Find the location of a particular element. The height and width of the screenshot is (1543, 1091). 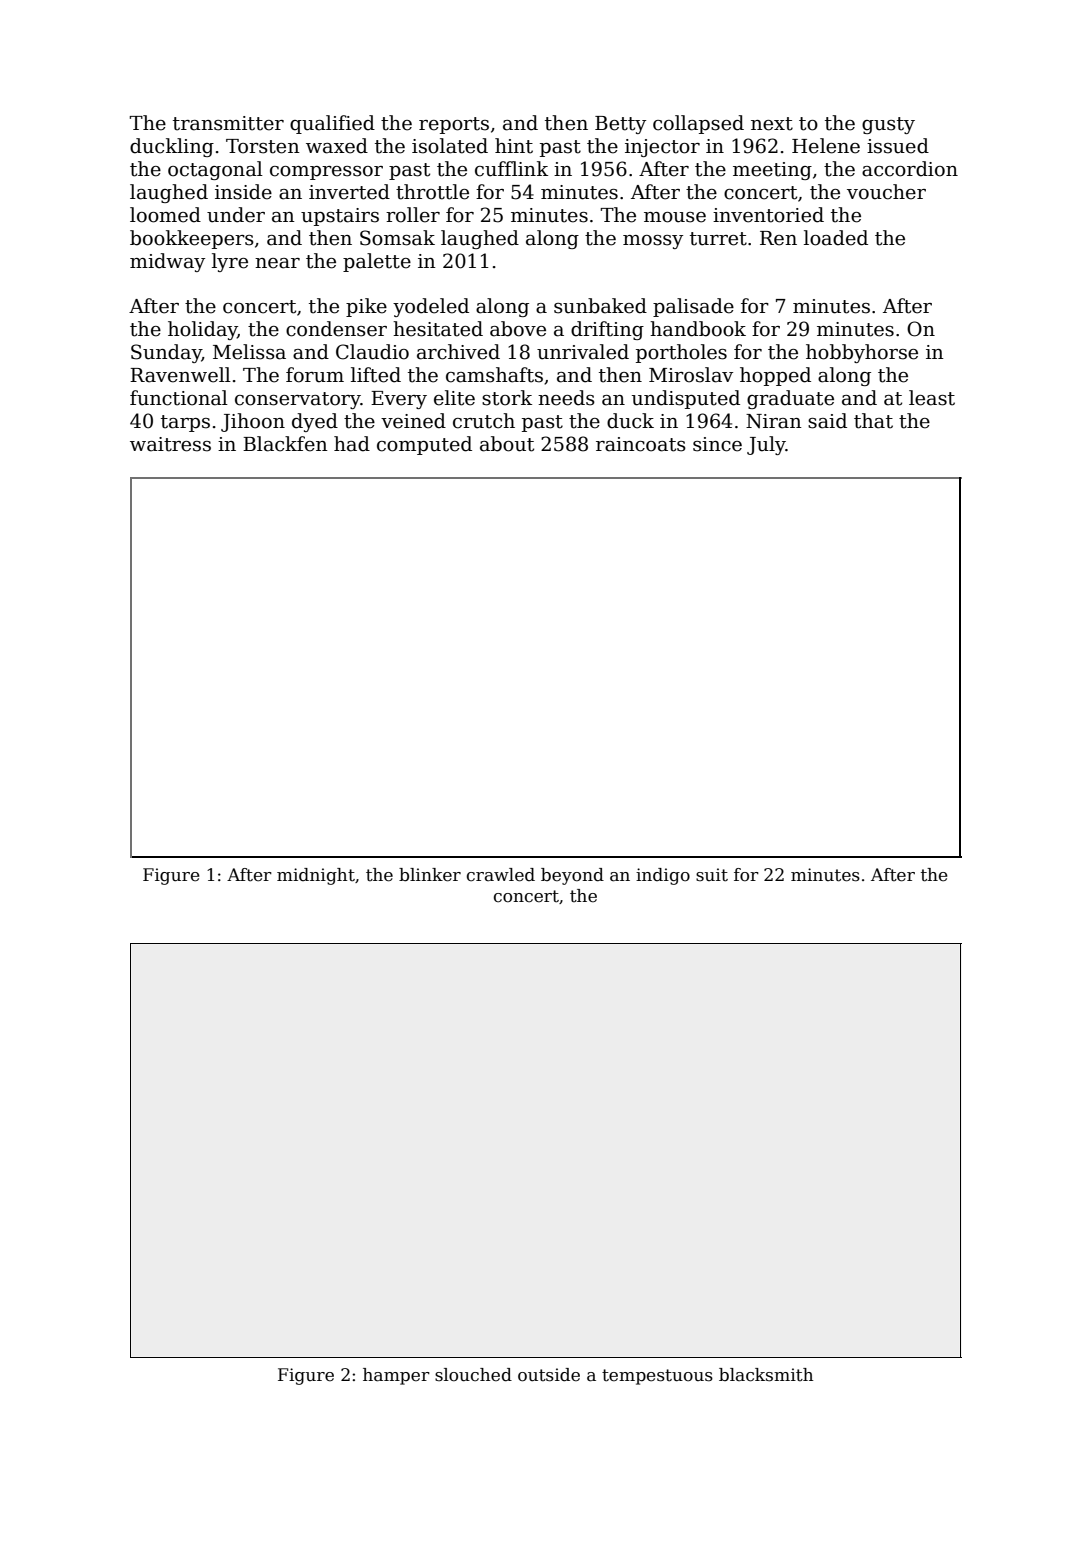

slouched is located at coordinates (473, 1375).
